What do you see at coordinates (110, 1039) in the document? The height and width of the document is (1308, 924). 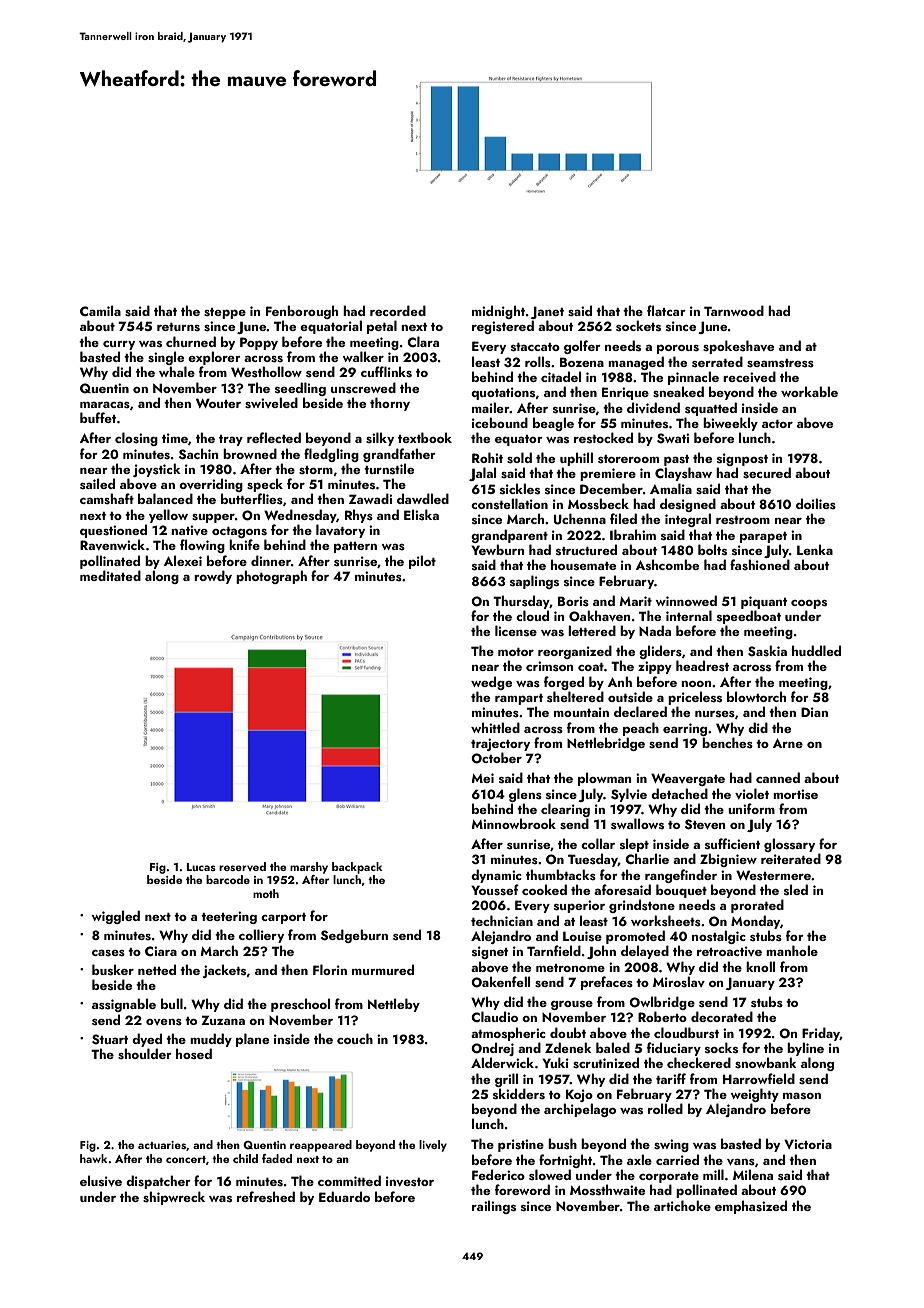 I see `Stuart` at bounding box center [110, 1039].
